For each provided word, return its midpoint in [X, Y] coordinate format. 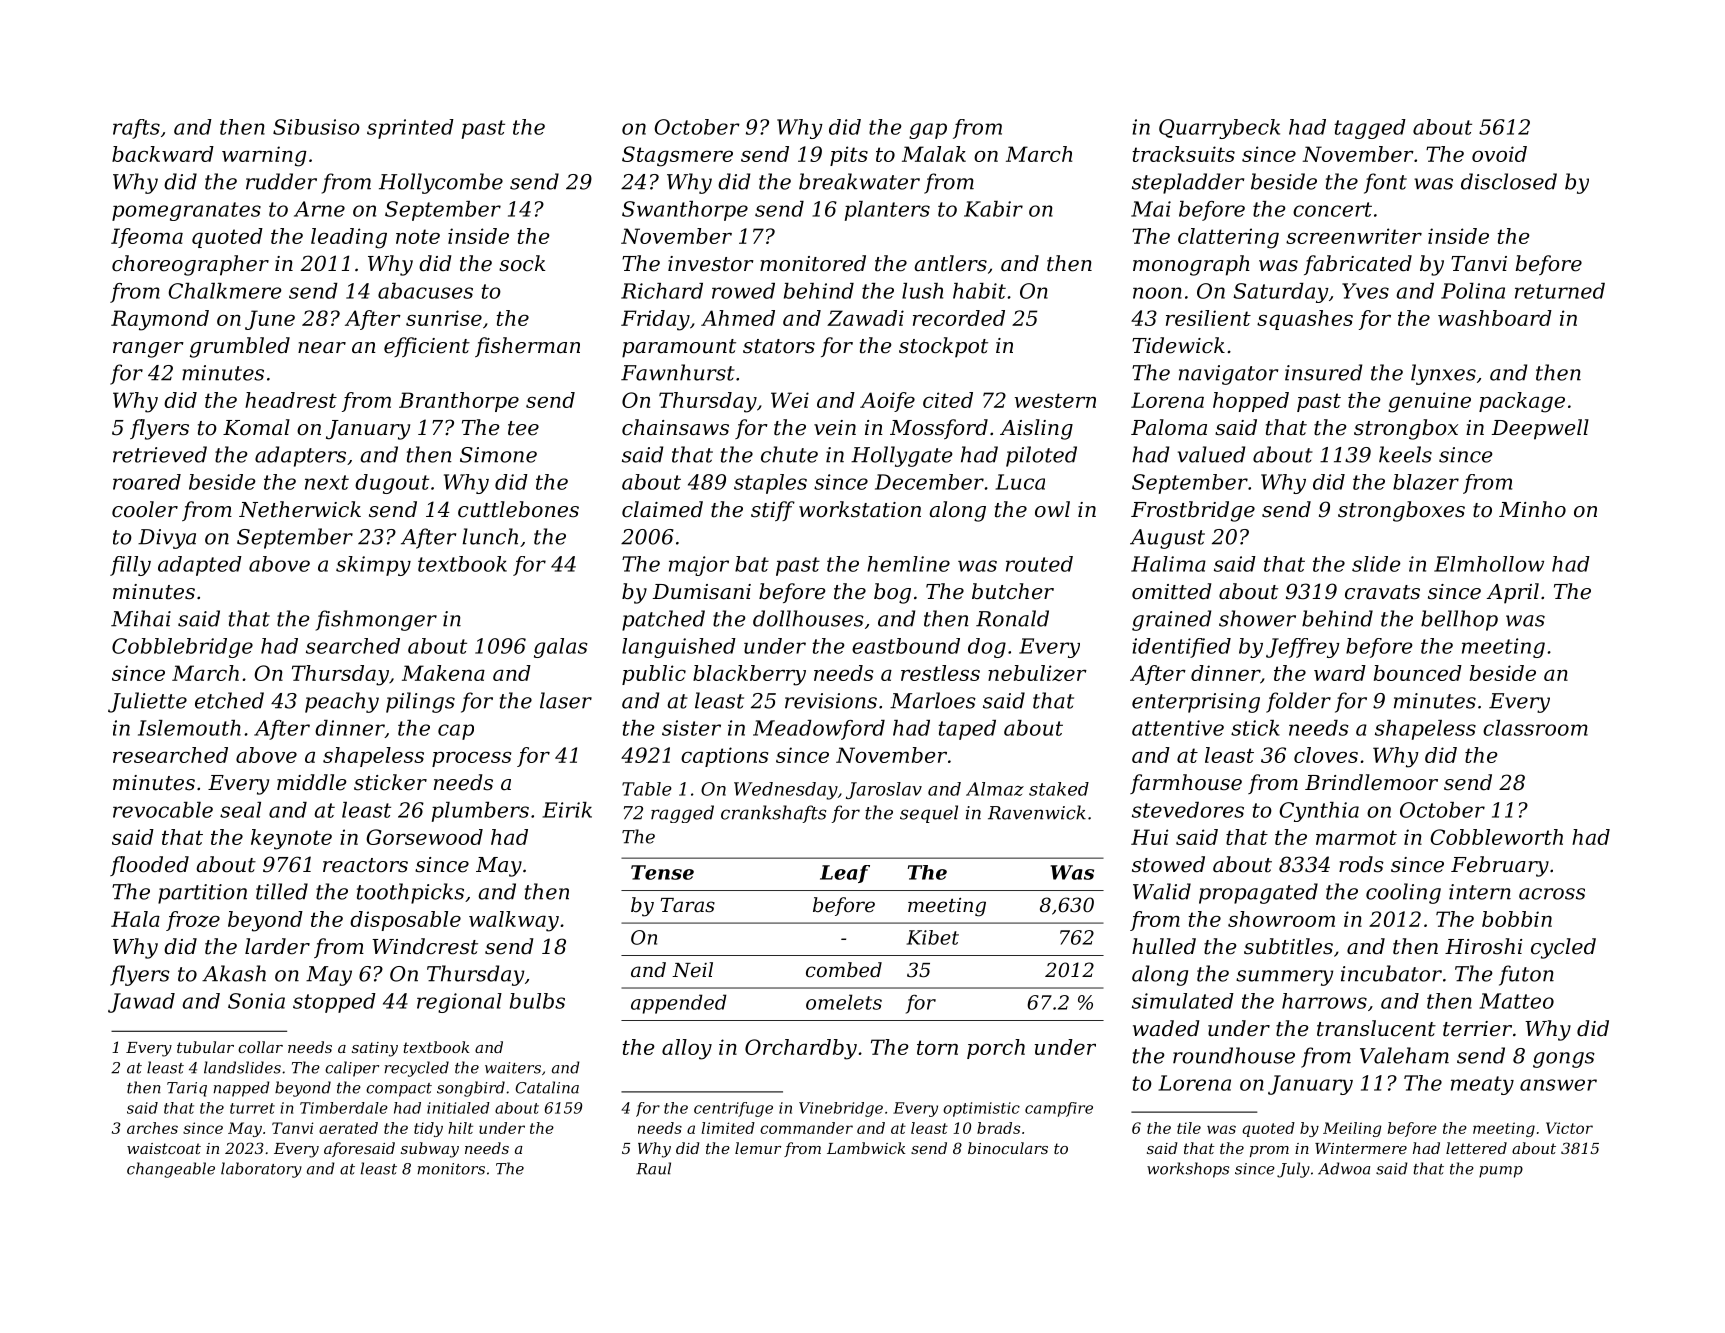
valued [1211, 454]
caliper [352, 1069]
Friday [655, 320]
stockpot [943, 347]
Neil [692, 970]
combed [844, 970]
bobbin [1517, 919]
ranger [148, 350]
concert [1332, 209]
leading [349, 238]
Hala [135, 919]
